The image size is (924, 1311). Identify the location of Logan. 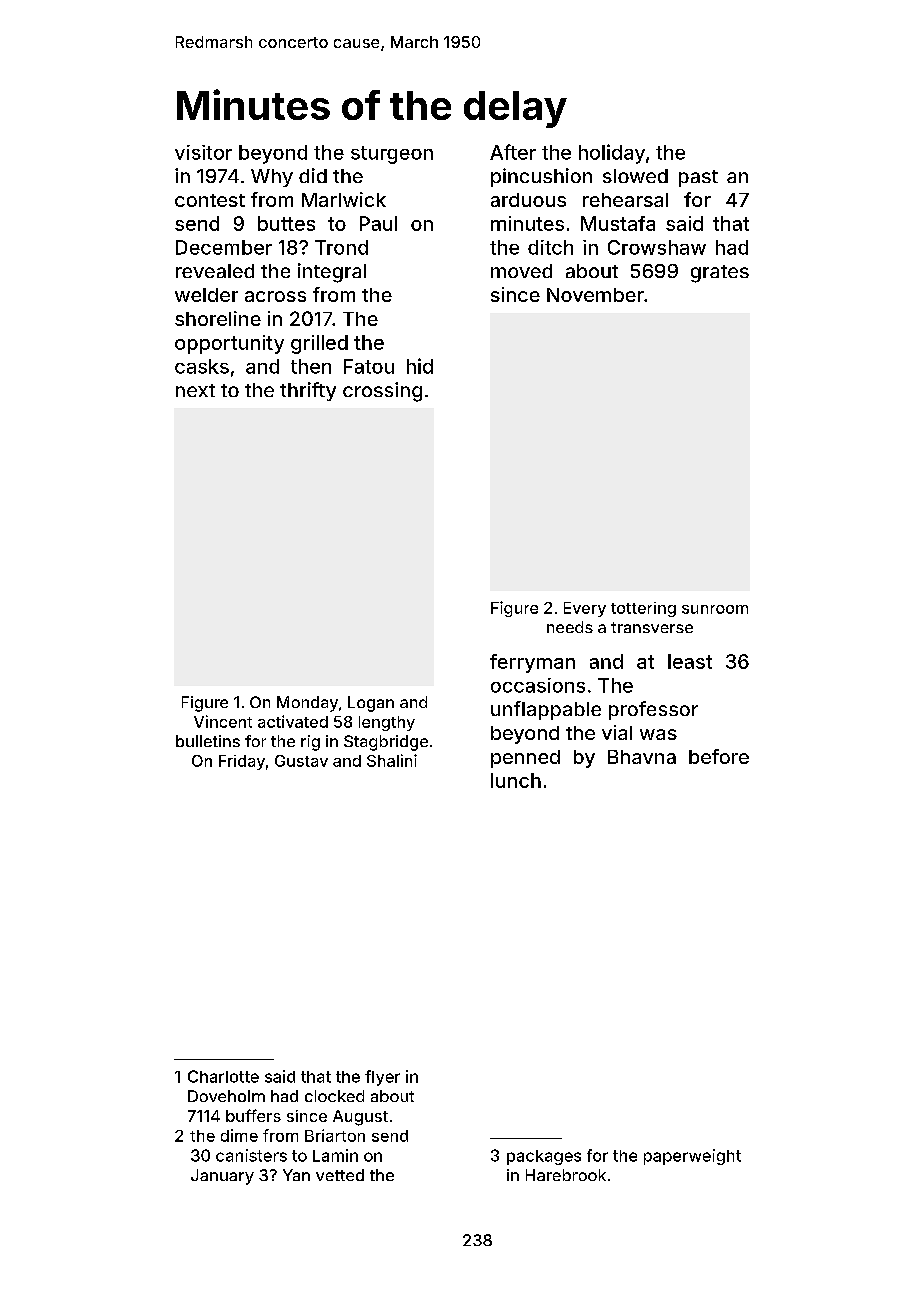
(371, 704).
